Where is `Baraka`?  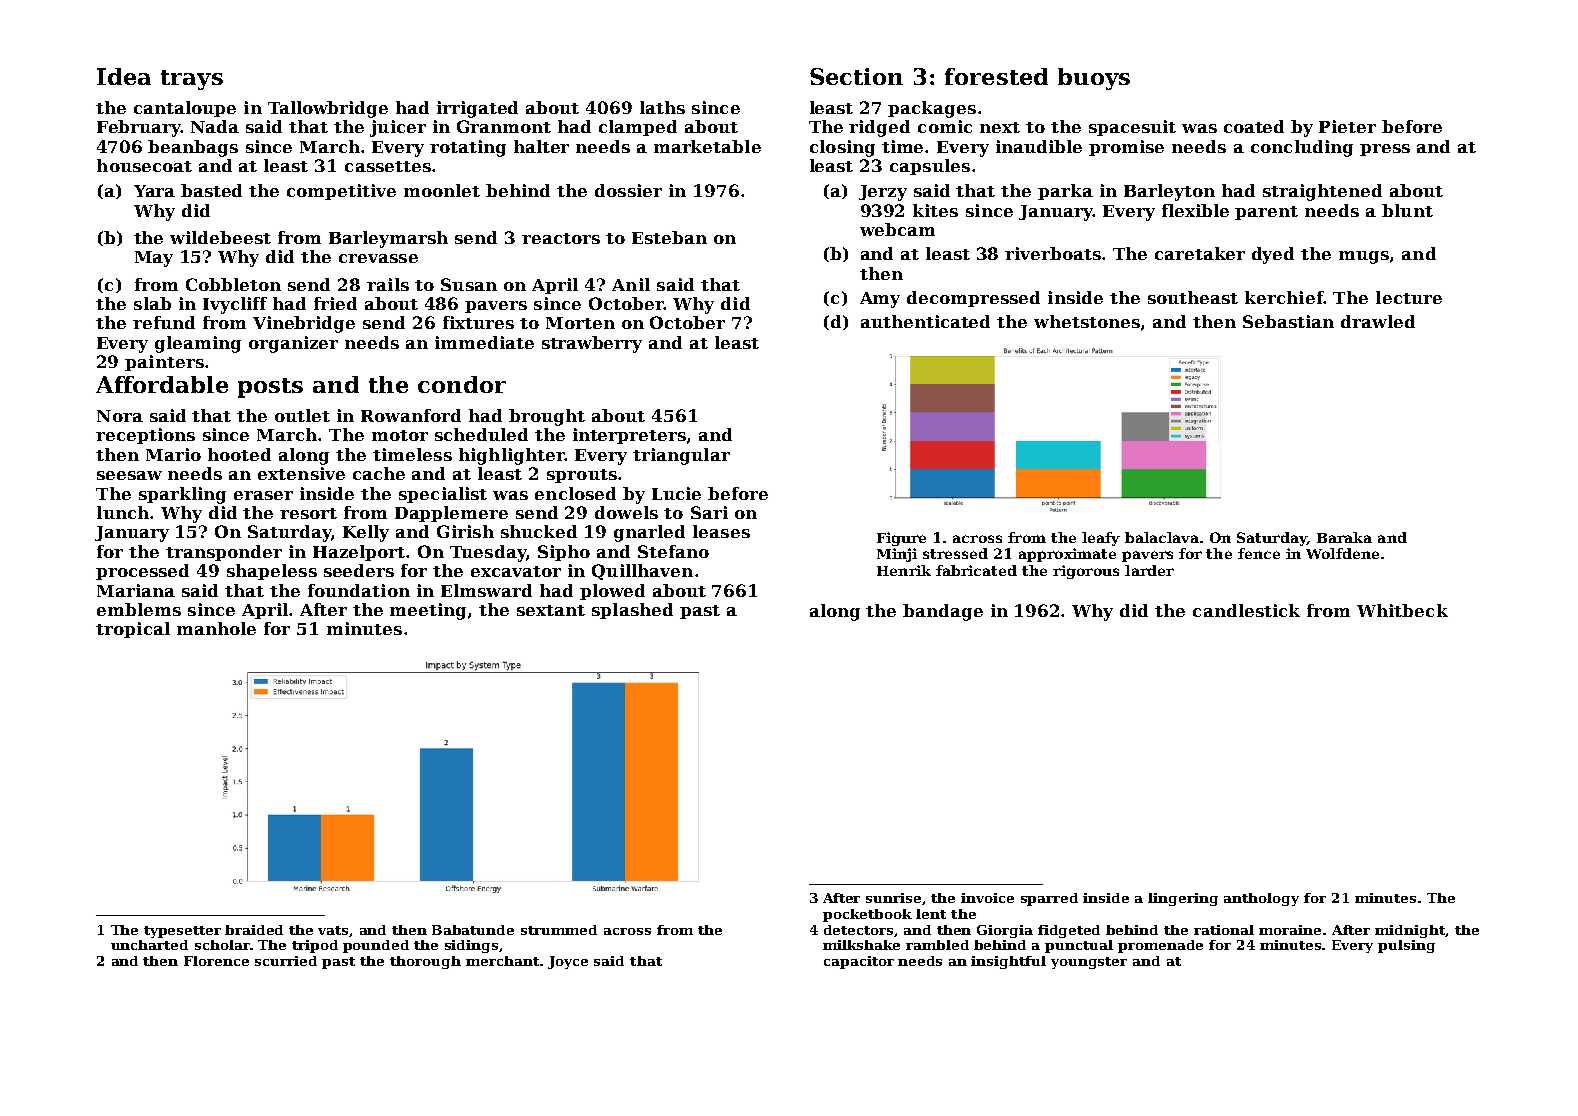
Baraka is located at coordinates (1344, 537).
